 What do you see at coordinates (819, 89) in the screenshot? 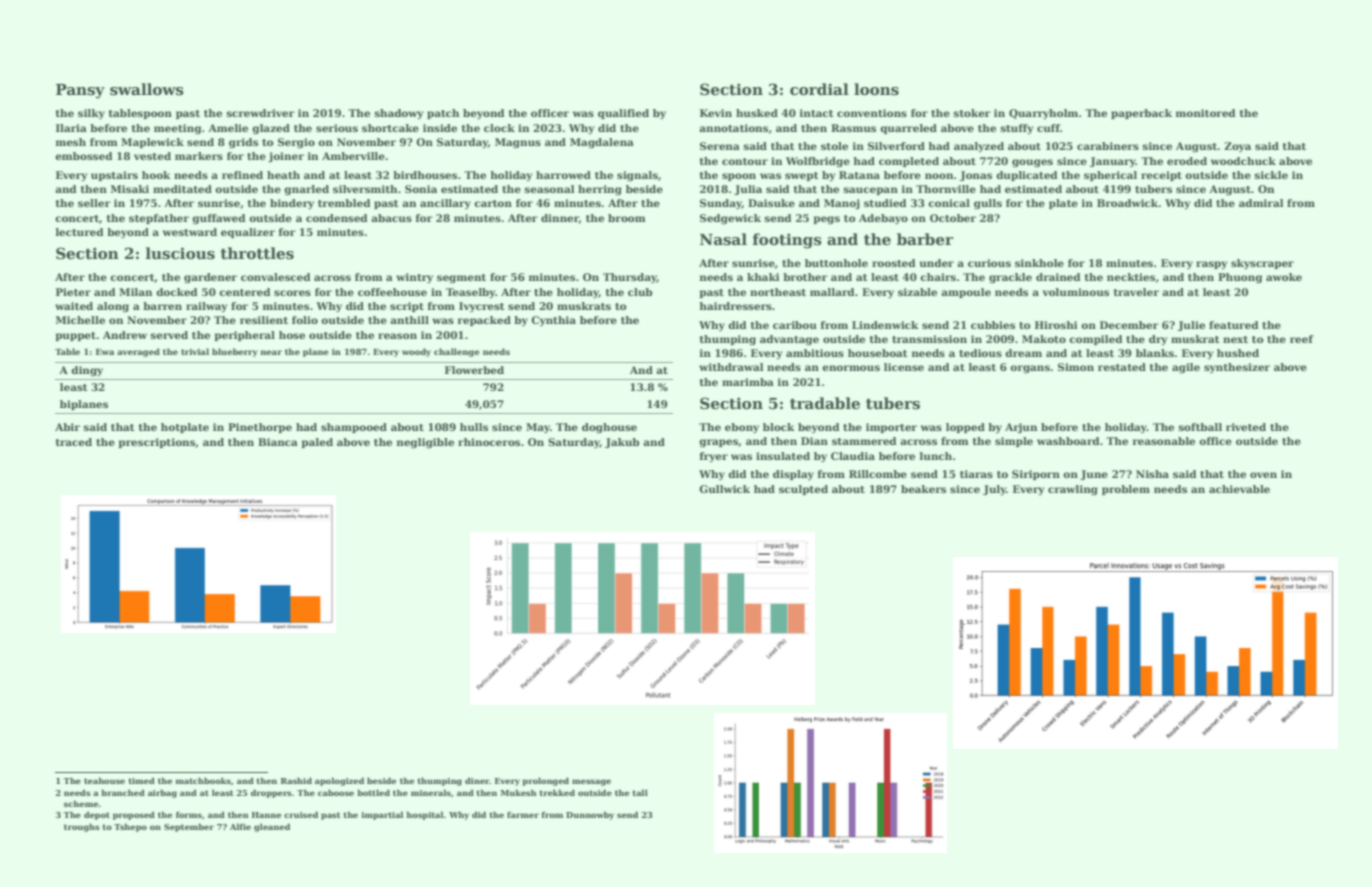
I see `cordial` at bounding box center [819, 89].
